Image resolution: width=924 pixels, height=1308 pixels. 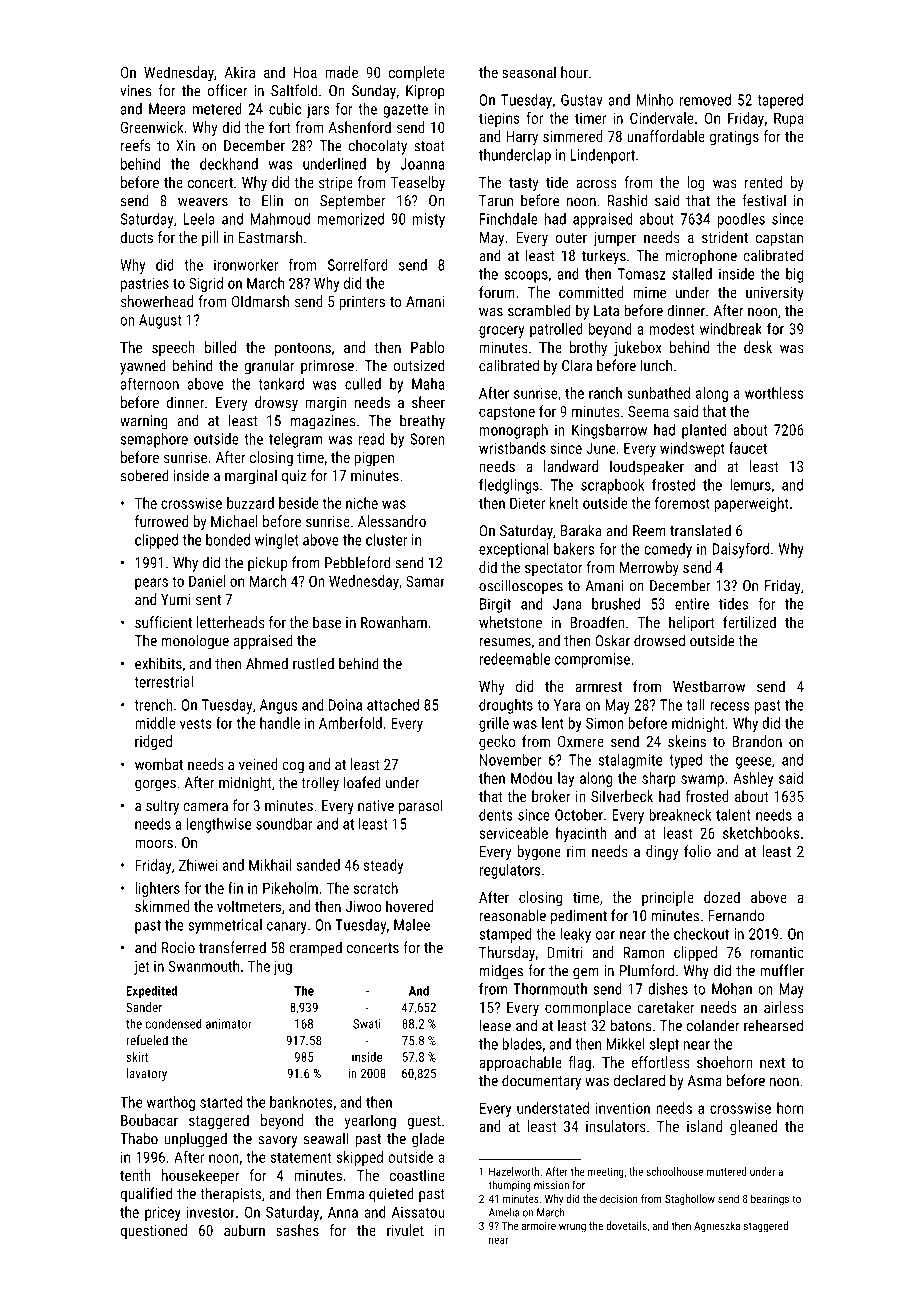 What do you see at coordinates (297, 1230) in the page?
I see `sashes` at bounding box center [297, 1230].
